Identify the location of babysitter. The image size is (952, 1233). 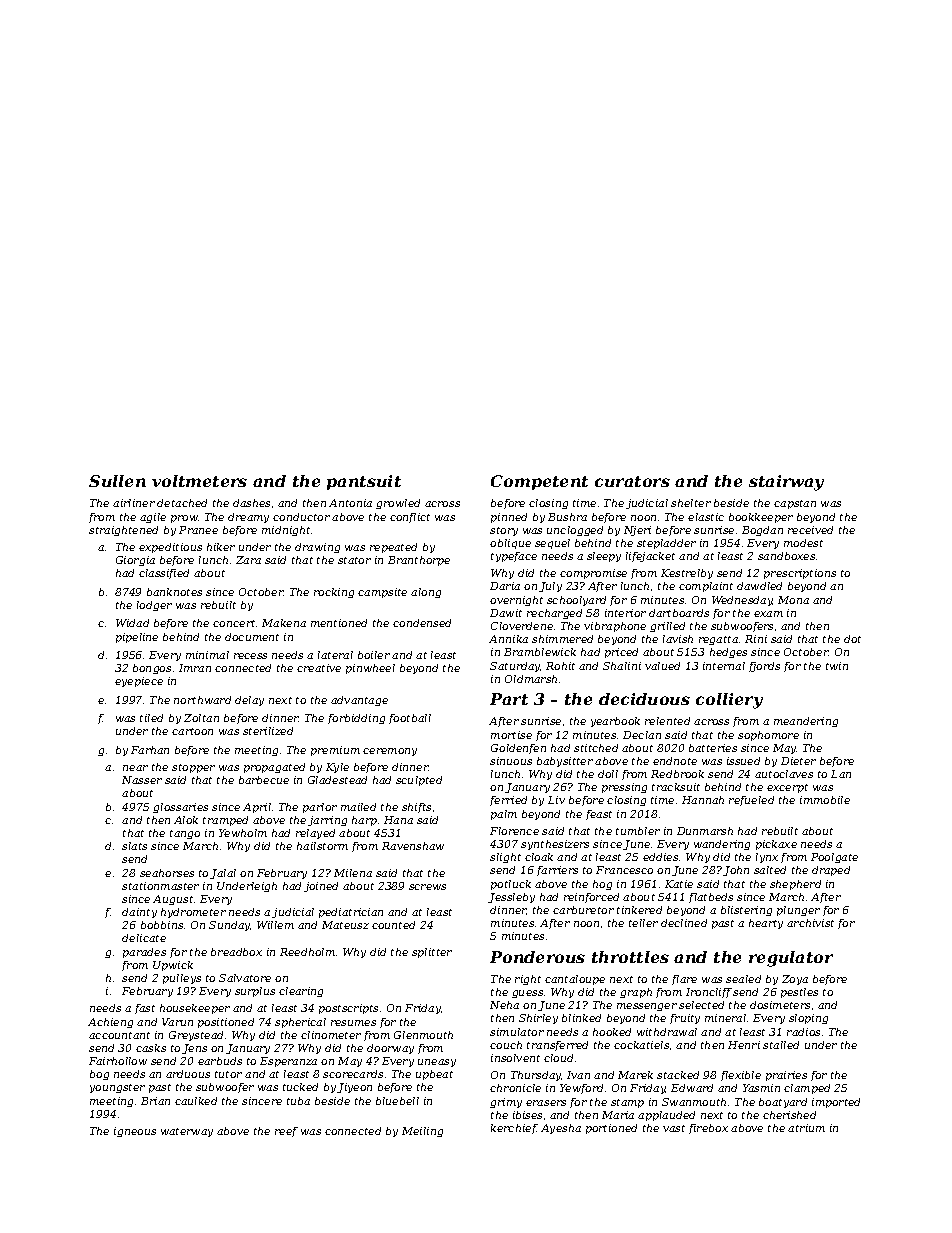
(565, 762).
